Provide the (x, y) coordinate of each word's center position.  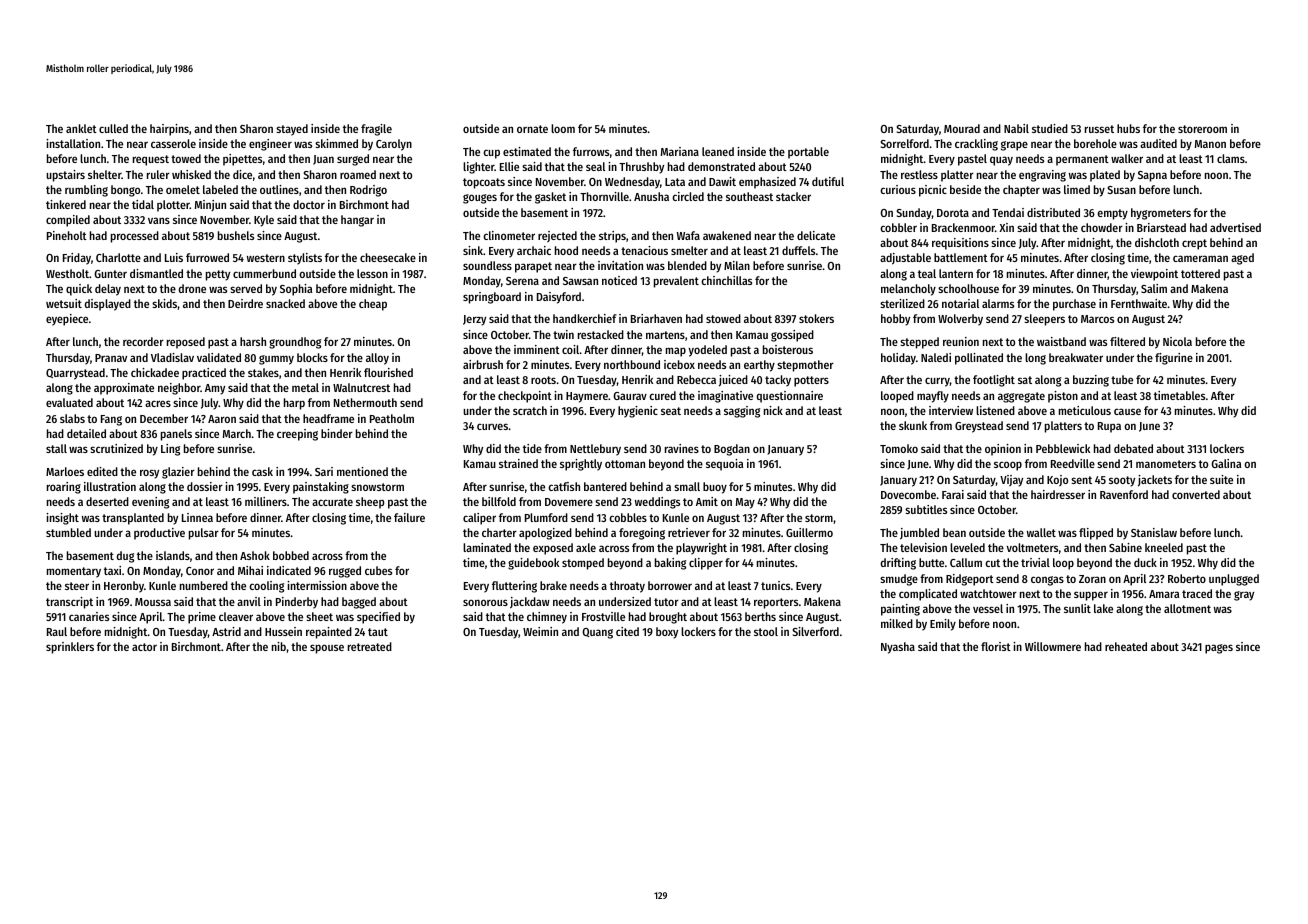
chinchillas (726, 280)
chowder (1102, 227)
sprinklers (70, 648)
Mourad (962, 128)
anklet (81, 128)
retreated (370, 646)
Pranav (111, 358)
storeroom (1202, 129)
